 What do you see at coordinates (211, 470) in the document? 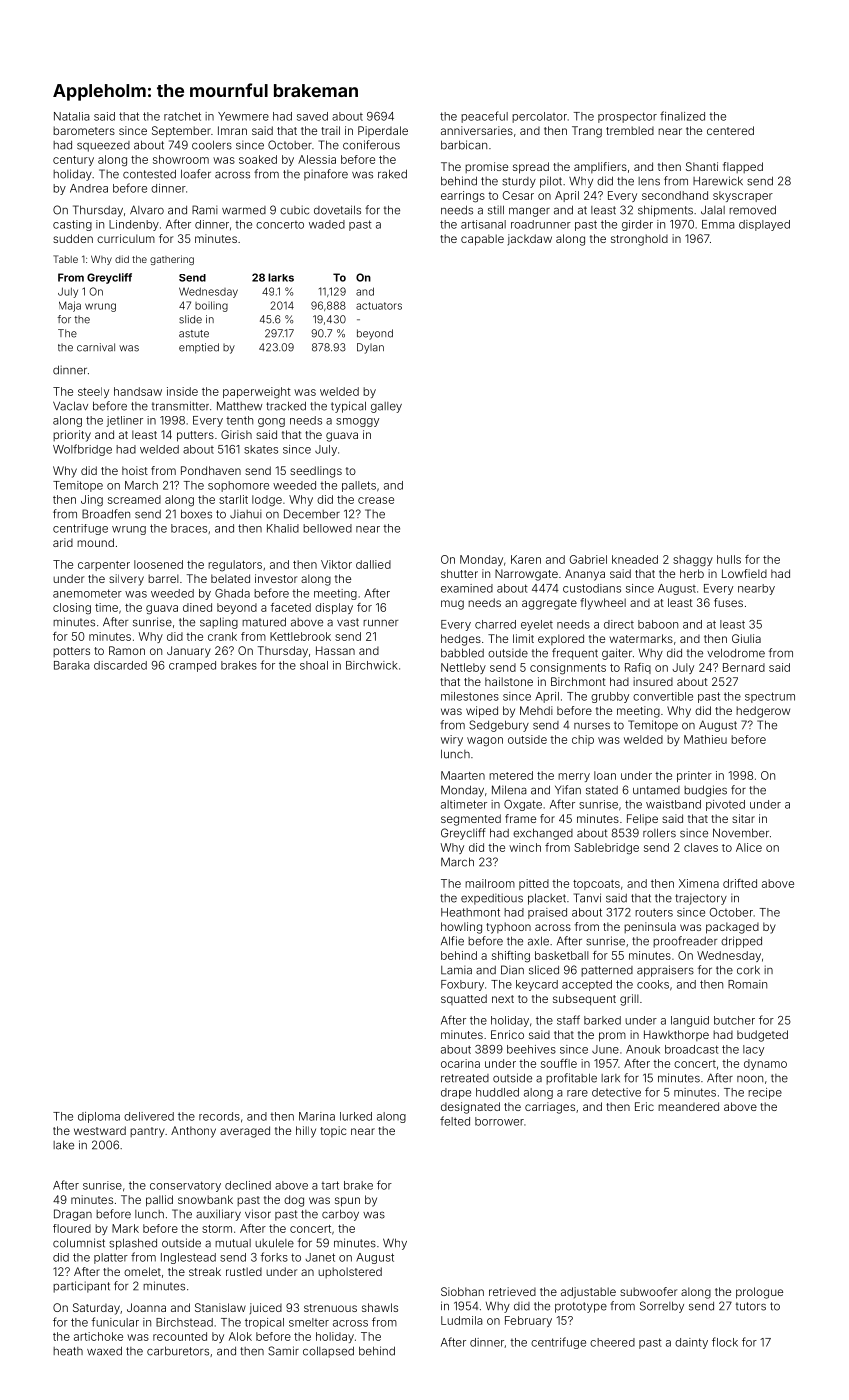
I see `Pondhaven` at bounding box center [211, 470].
